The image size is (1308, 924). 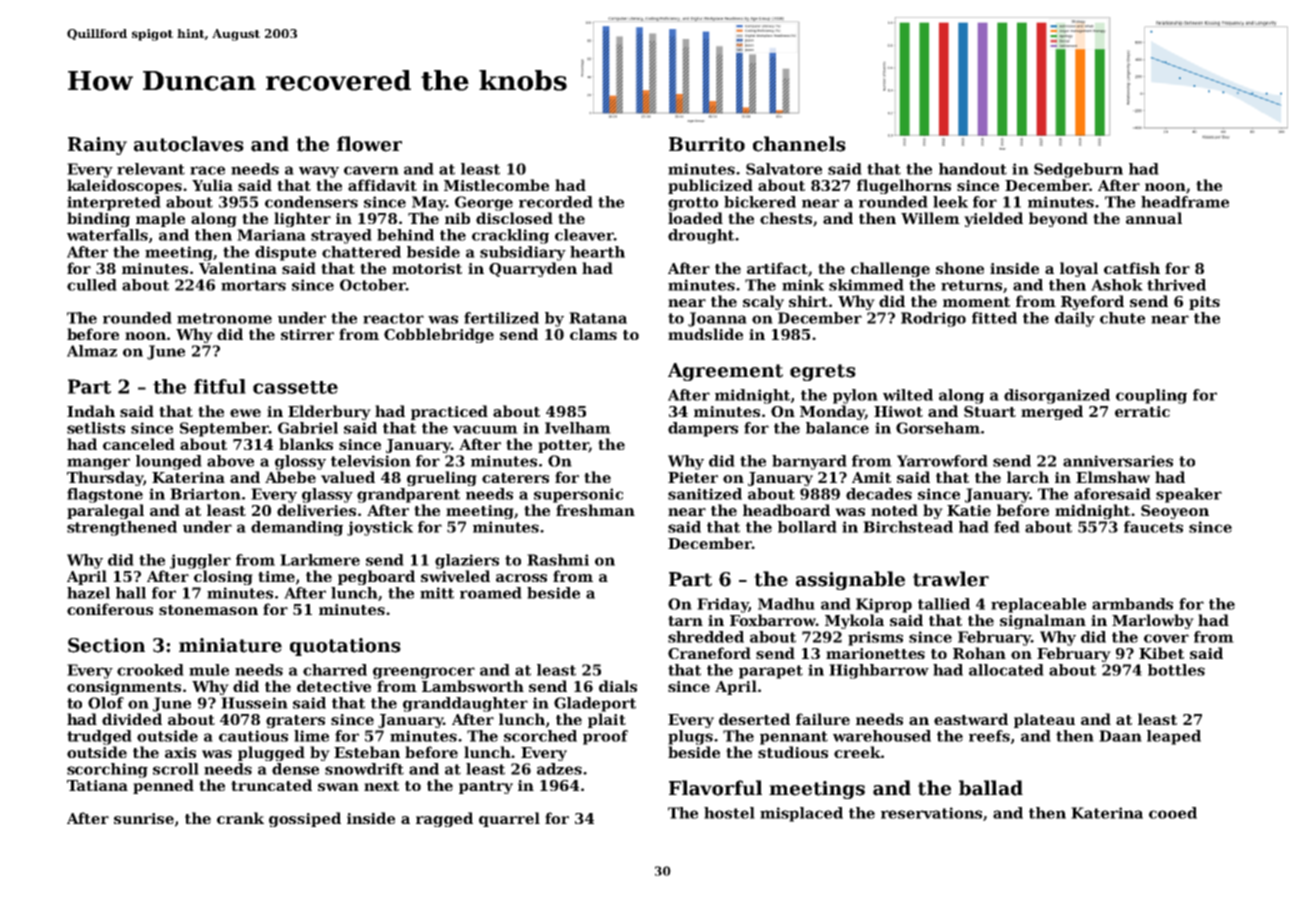 What do you see at coordinates (1142, 411) in the page?
I see `erratic` at bounding box center [1142, 411].
